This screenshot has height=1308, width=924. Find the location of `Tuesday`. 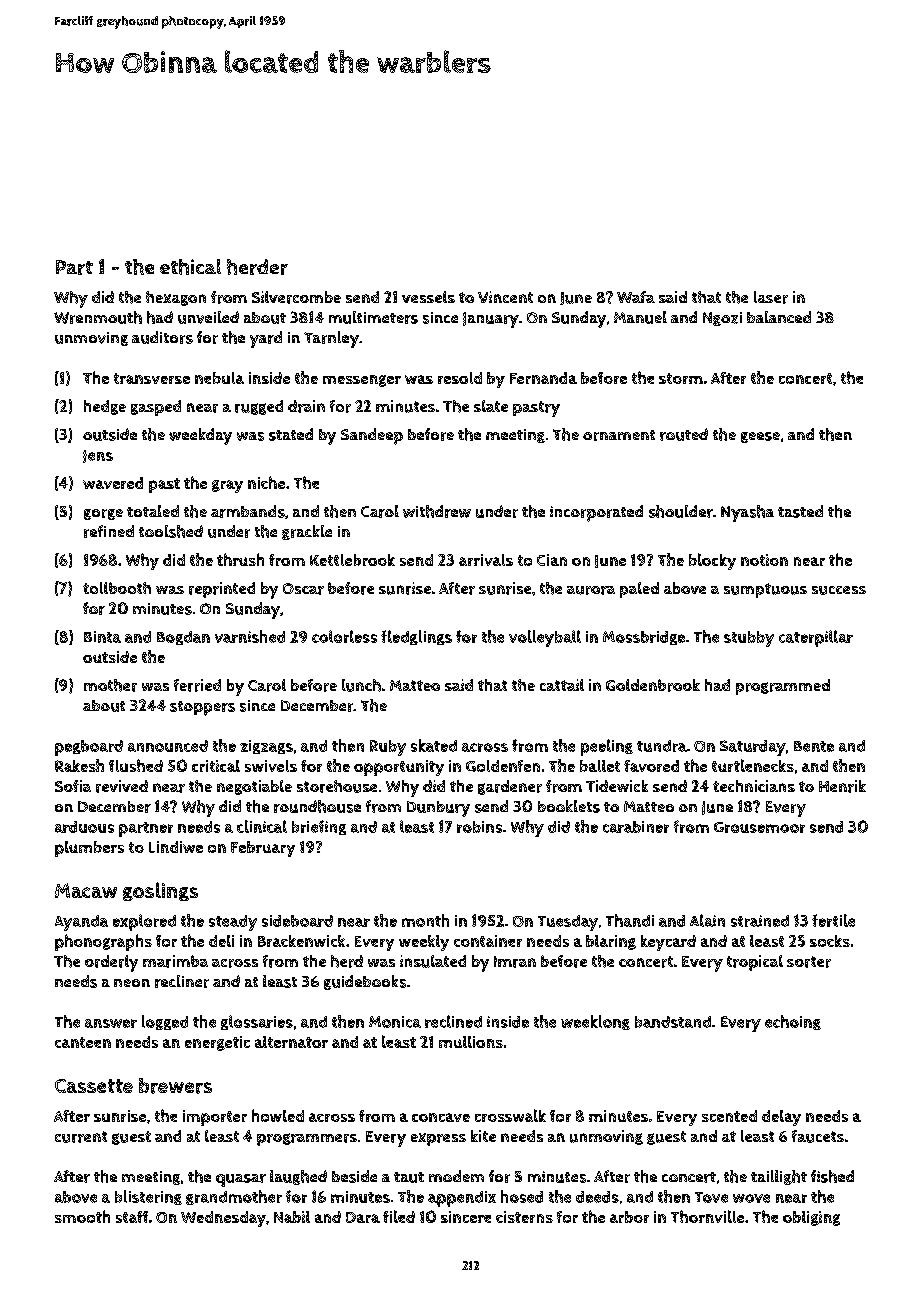

Tuesday is located at coordinates (568, 923).
